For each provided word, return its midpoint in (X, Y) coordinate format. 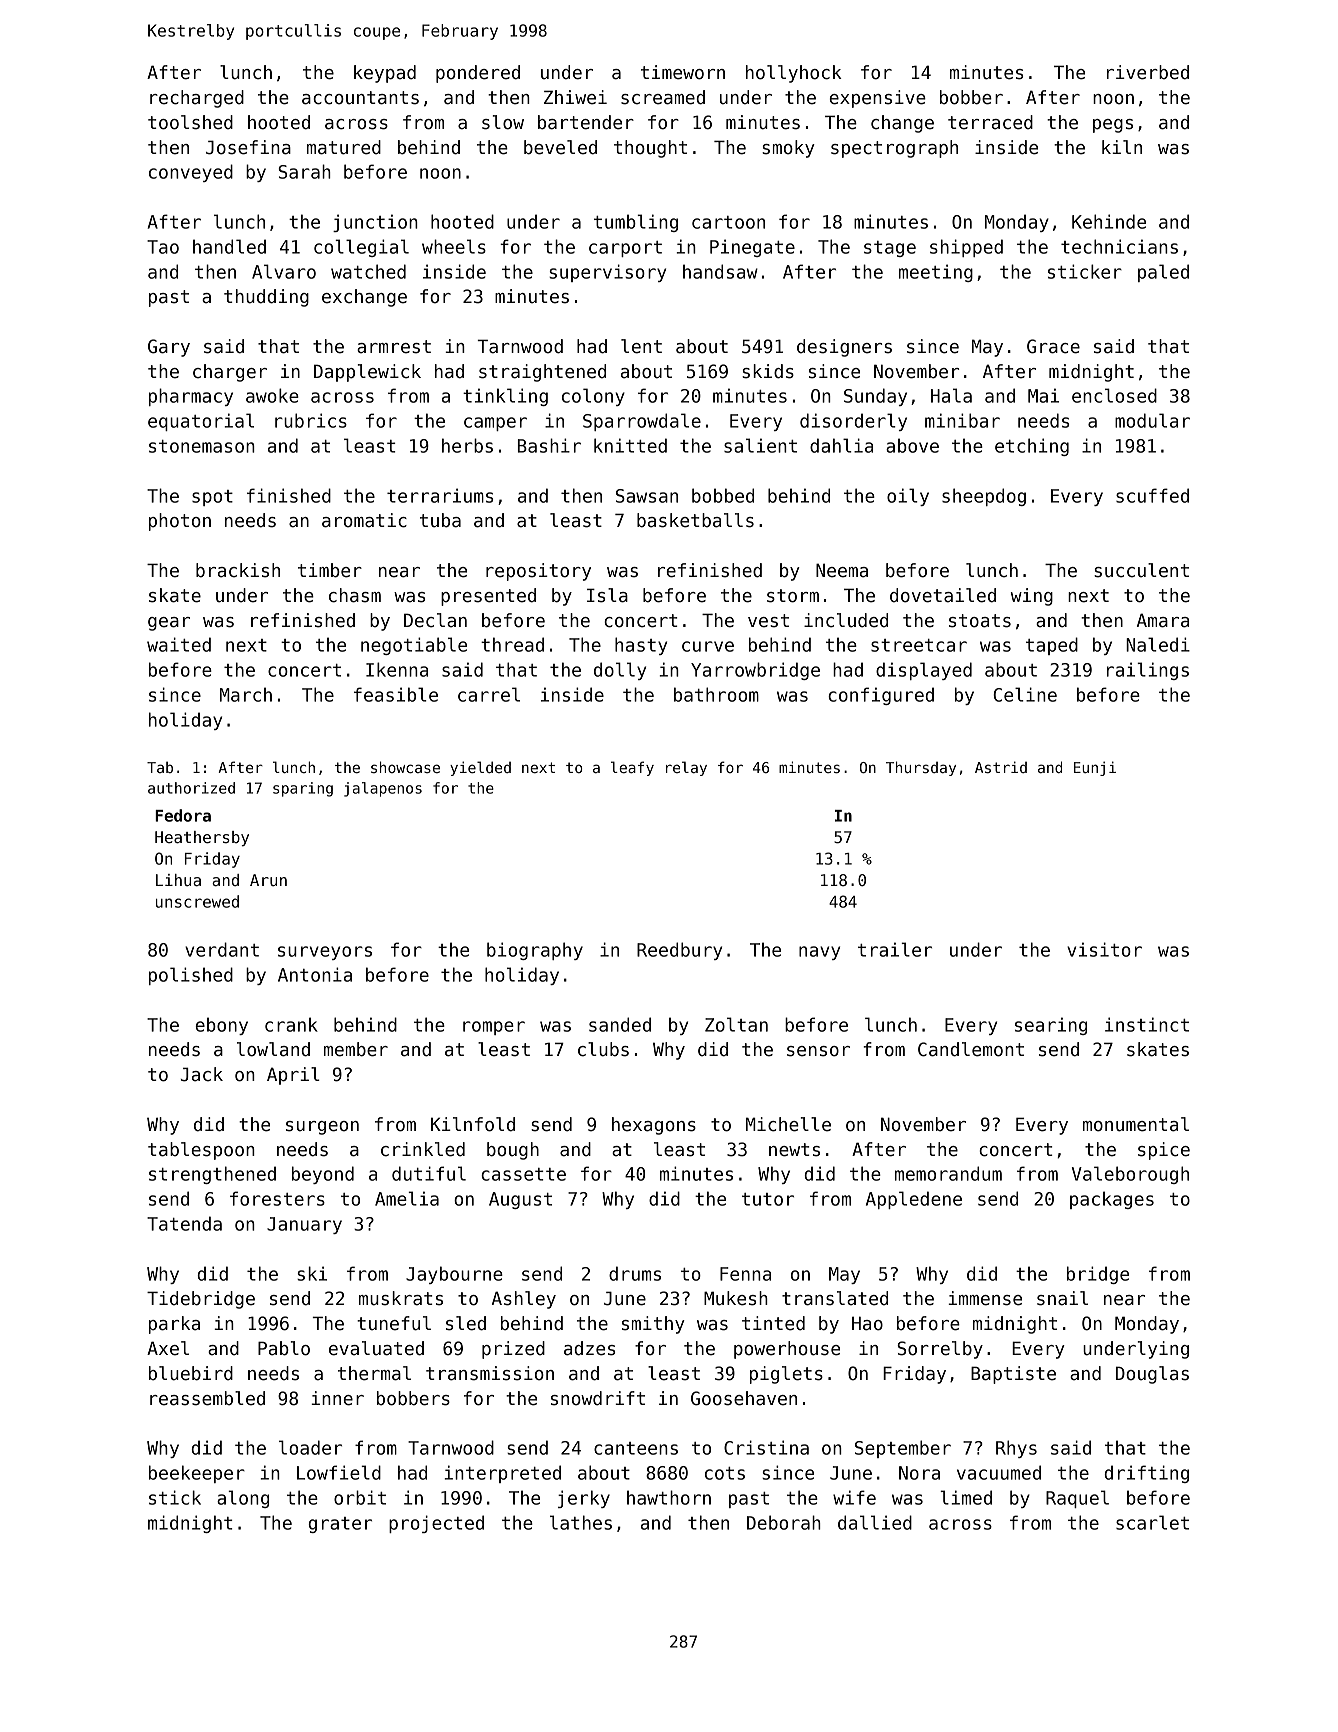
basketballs (695, 520)
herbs (467, 445)
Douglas (1152, 1375)
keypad (385, 74)
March (246, 694)
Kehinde (1109, 221)
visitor (1104, 949)
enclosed (1114, 395)
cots (725, 1473)
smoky (788, 149)
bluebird (191, 1373)
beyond (323, 1175)
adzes (589, 1348)
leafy (632, 768)
